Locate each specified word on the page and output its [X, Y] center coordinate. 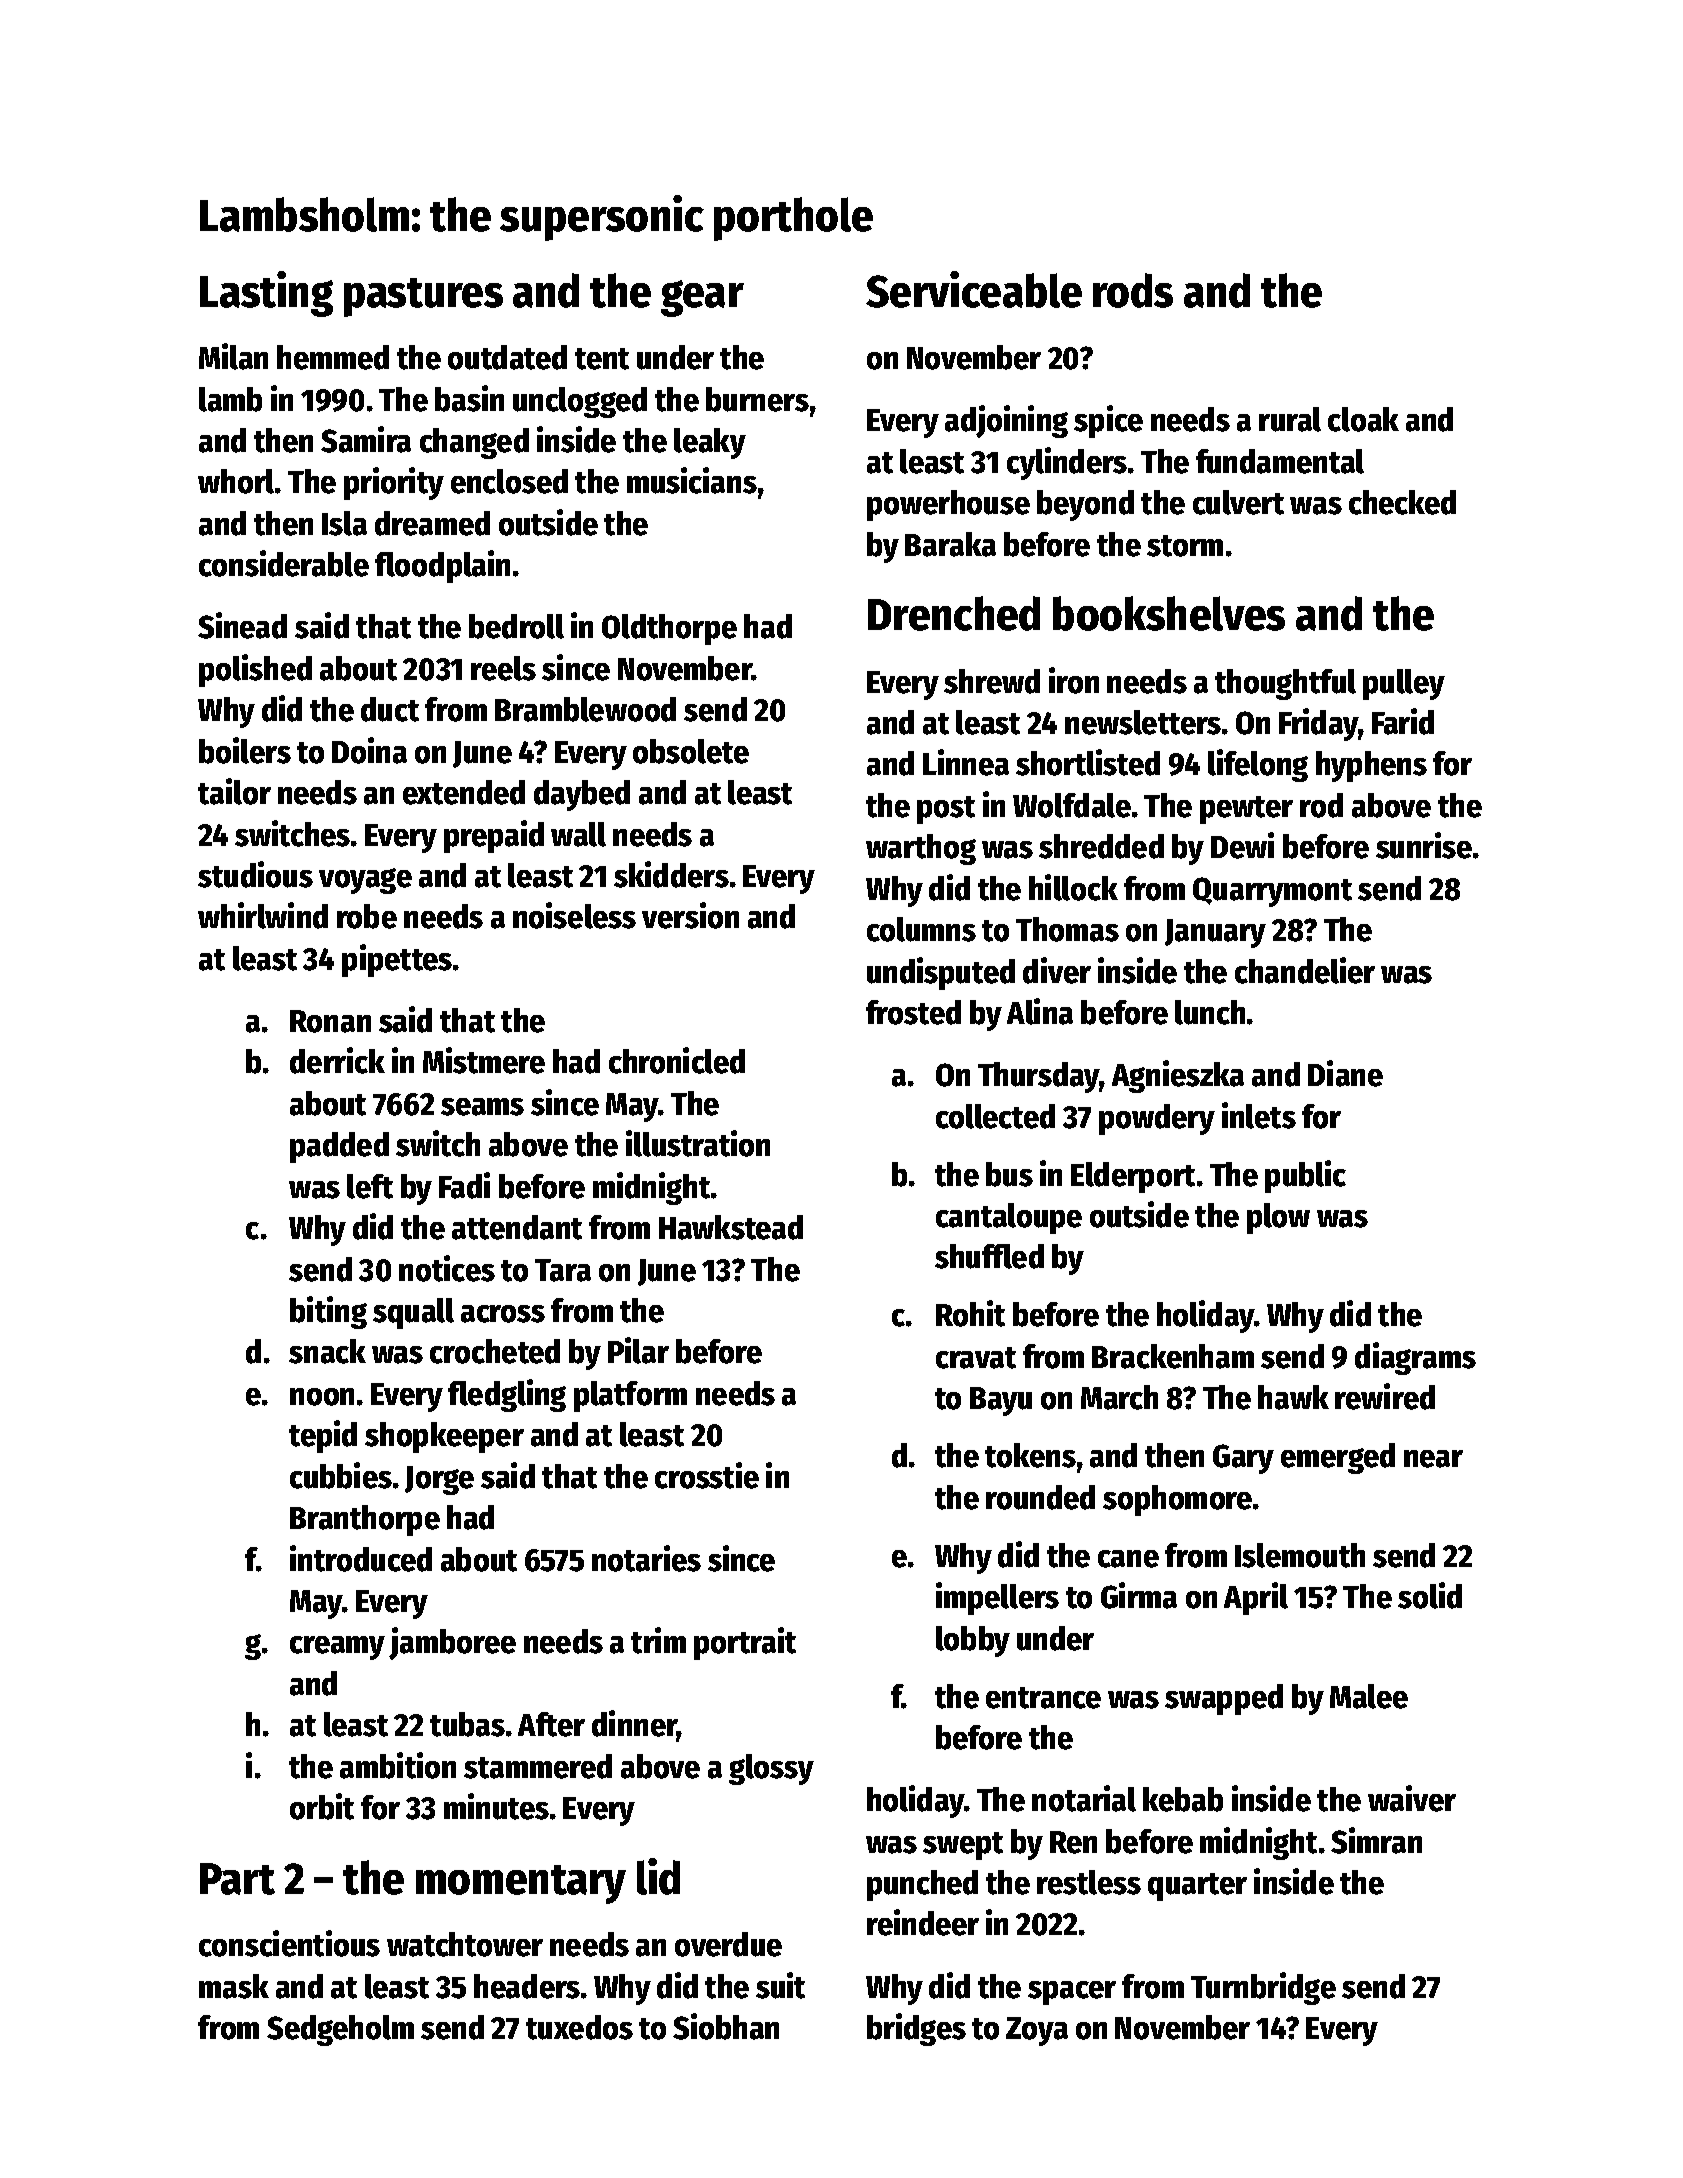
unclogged [580, 402]
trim [658, 1640]
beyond [1085, 505]
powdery [1157, 1119]
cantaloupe [1009, 1218]
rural [1290, 419]
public [1305, 1176]
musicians [692, 480]
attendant [517, 1227]
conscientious [289, 1943]
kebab [1183, 1799]
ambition [398, 1765]
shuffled [989, 1256]
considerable [284, 563]
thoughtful [1285, 684]
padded [339, 1147]
